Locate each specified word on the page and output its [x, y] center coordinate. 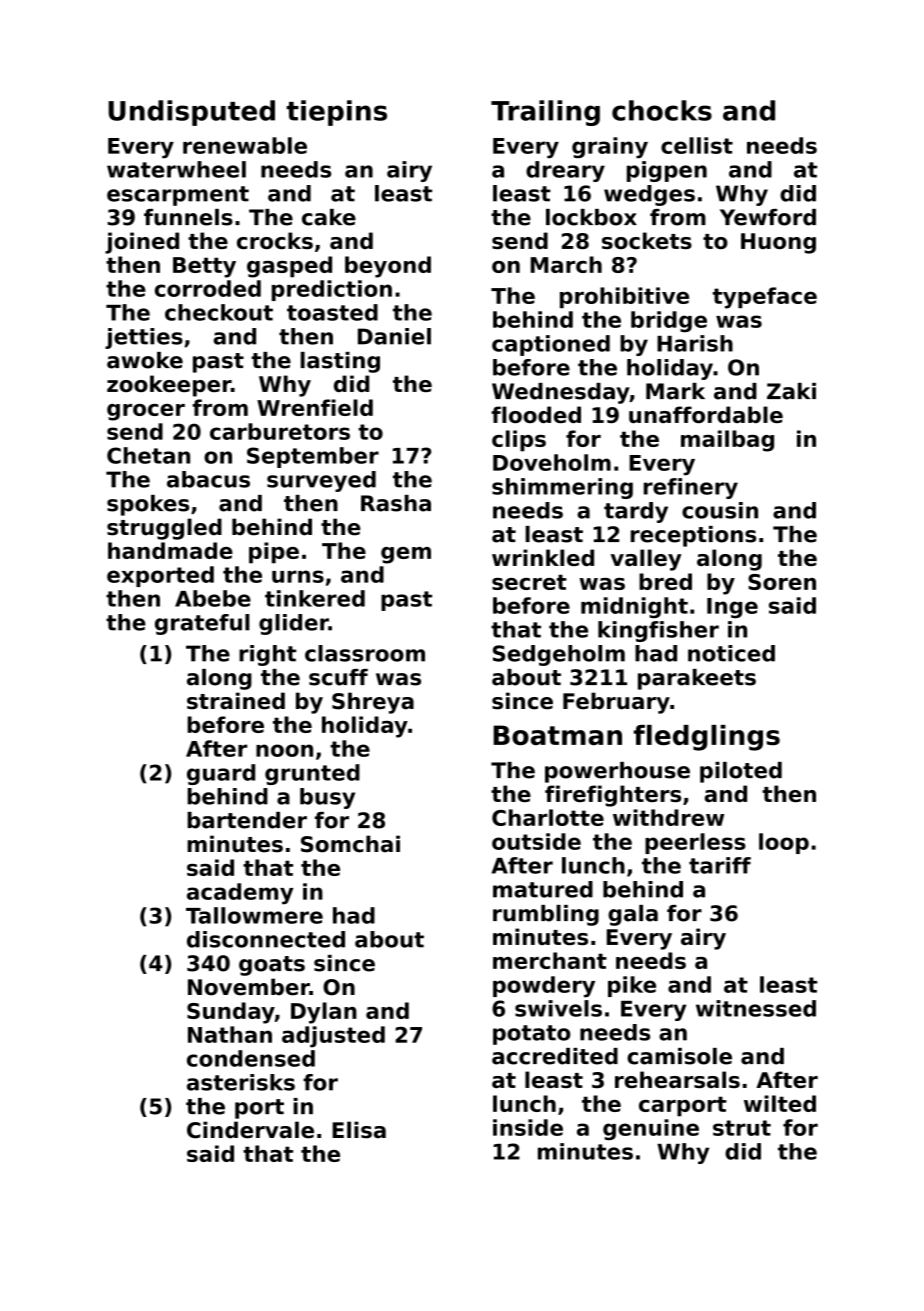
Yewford [768, 217]
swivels [558, 1008]
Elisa [359, 1130]
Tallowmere [254, 915]
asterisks [241, 1082]
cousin [720, 510]
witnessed [756, 1008]
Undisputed [191, 113]
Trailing [545, 113]
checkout [219, 312]
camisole [679, 1056]
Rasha [396, 503]
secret [529, 582]
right [267, 655]
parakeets [697, 679]
